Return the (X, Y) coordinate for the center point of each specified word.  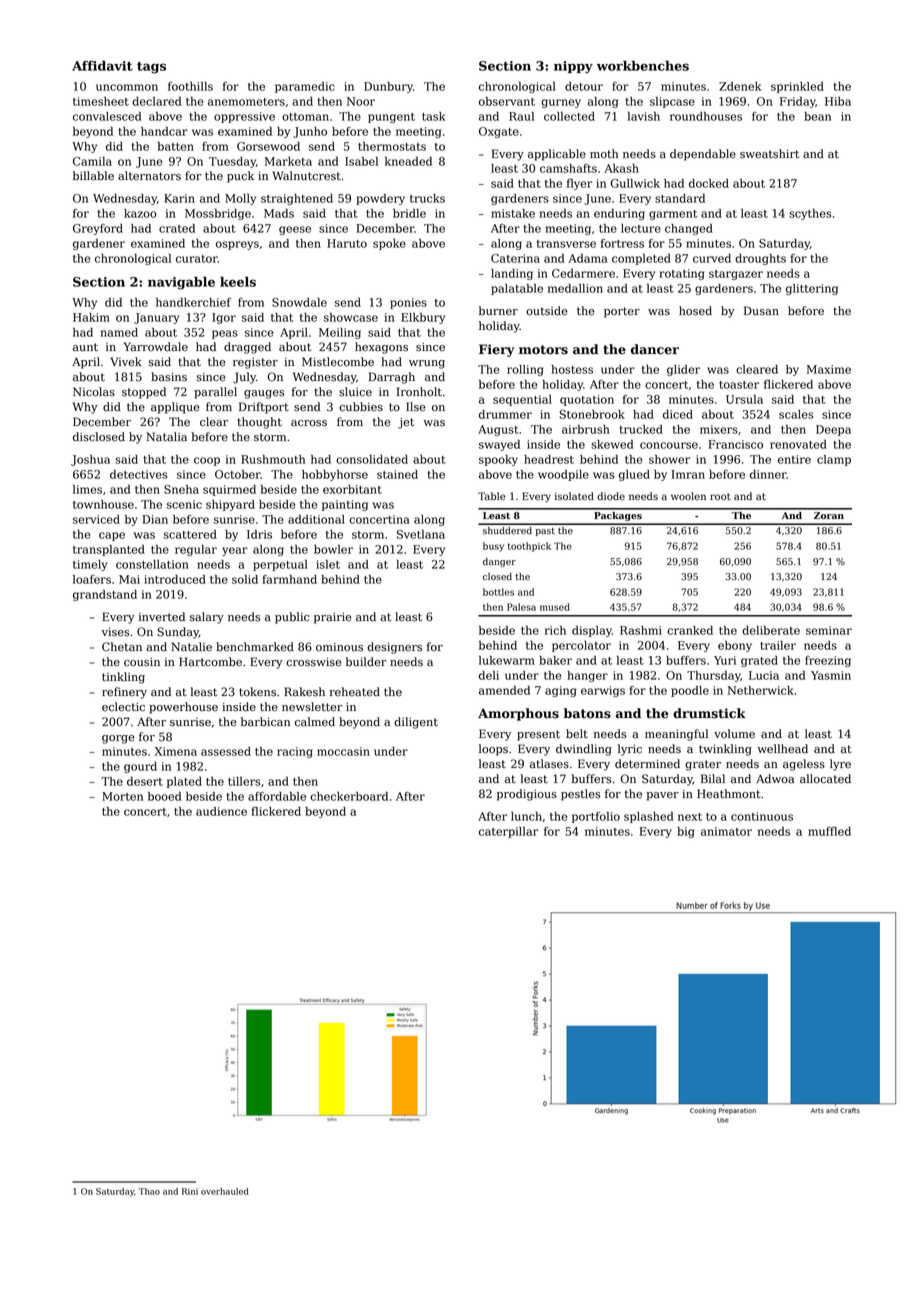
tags (151, 68)
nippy (573, 67)
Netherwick (761, 690)
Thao (149, 1191)
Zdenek (740, 86)
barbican (265, 722)
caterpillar (508, 832)
